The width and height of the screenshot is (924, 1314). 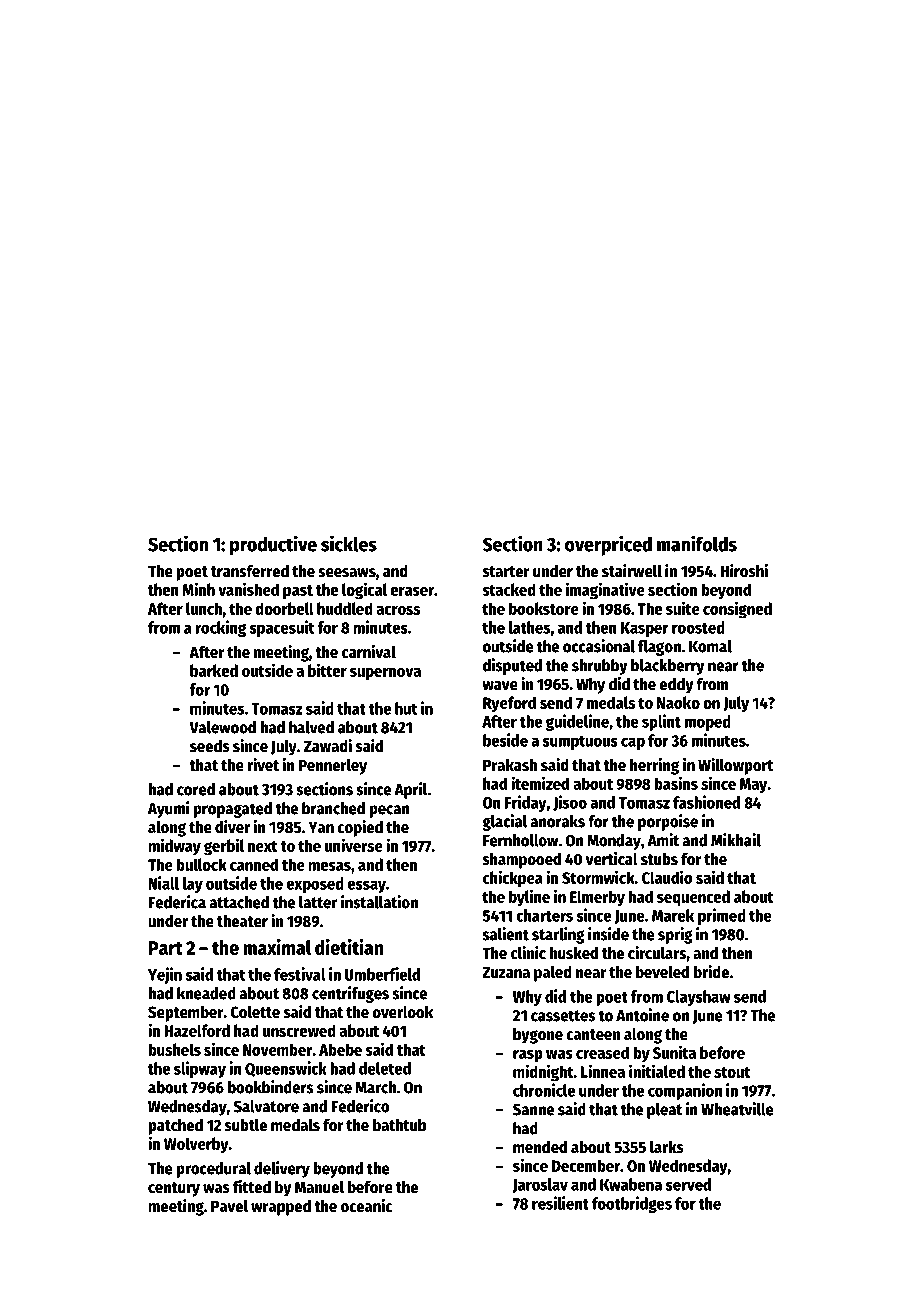 I want to click on Sanne, so click(x=533, y=1109).
